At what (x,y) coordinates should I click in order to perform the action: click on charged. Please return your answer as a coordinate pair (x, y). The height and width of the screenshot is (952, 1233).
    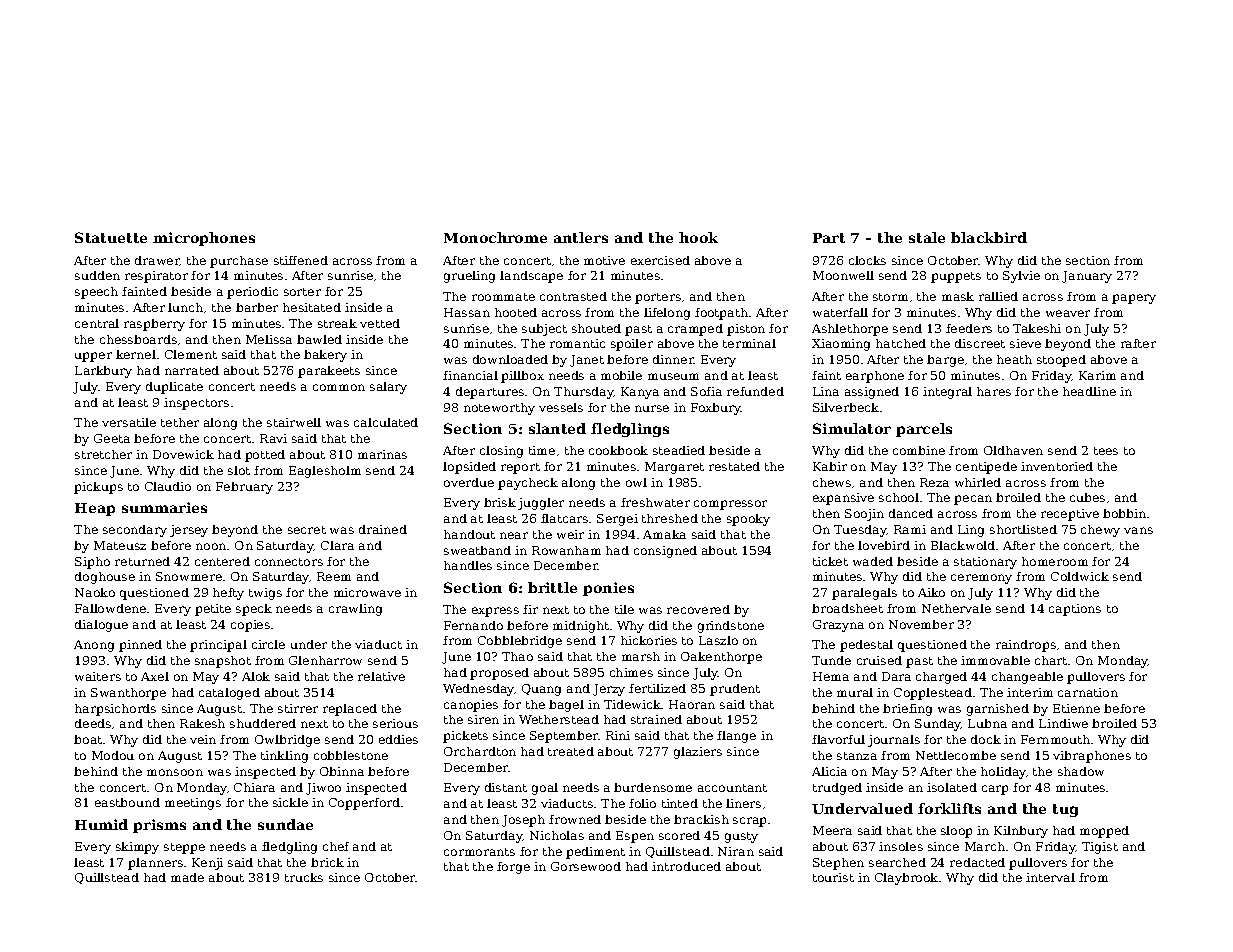
    Looking at the image, I should click on (941, 678).
